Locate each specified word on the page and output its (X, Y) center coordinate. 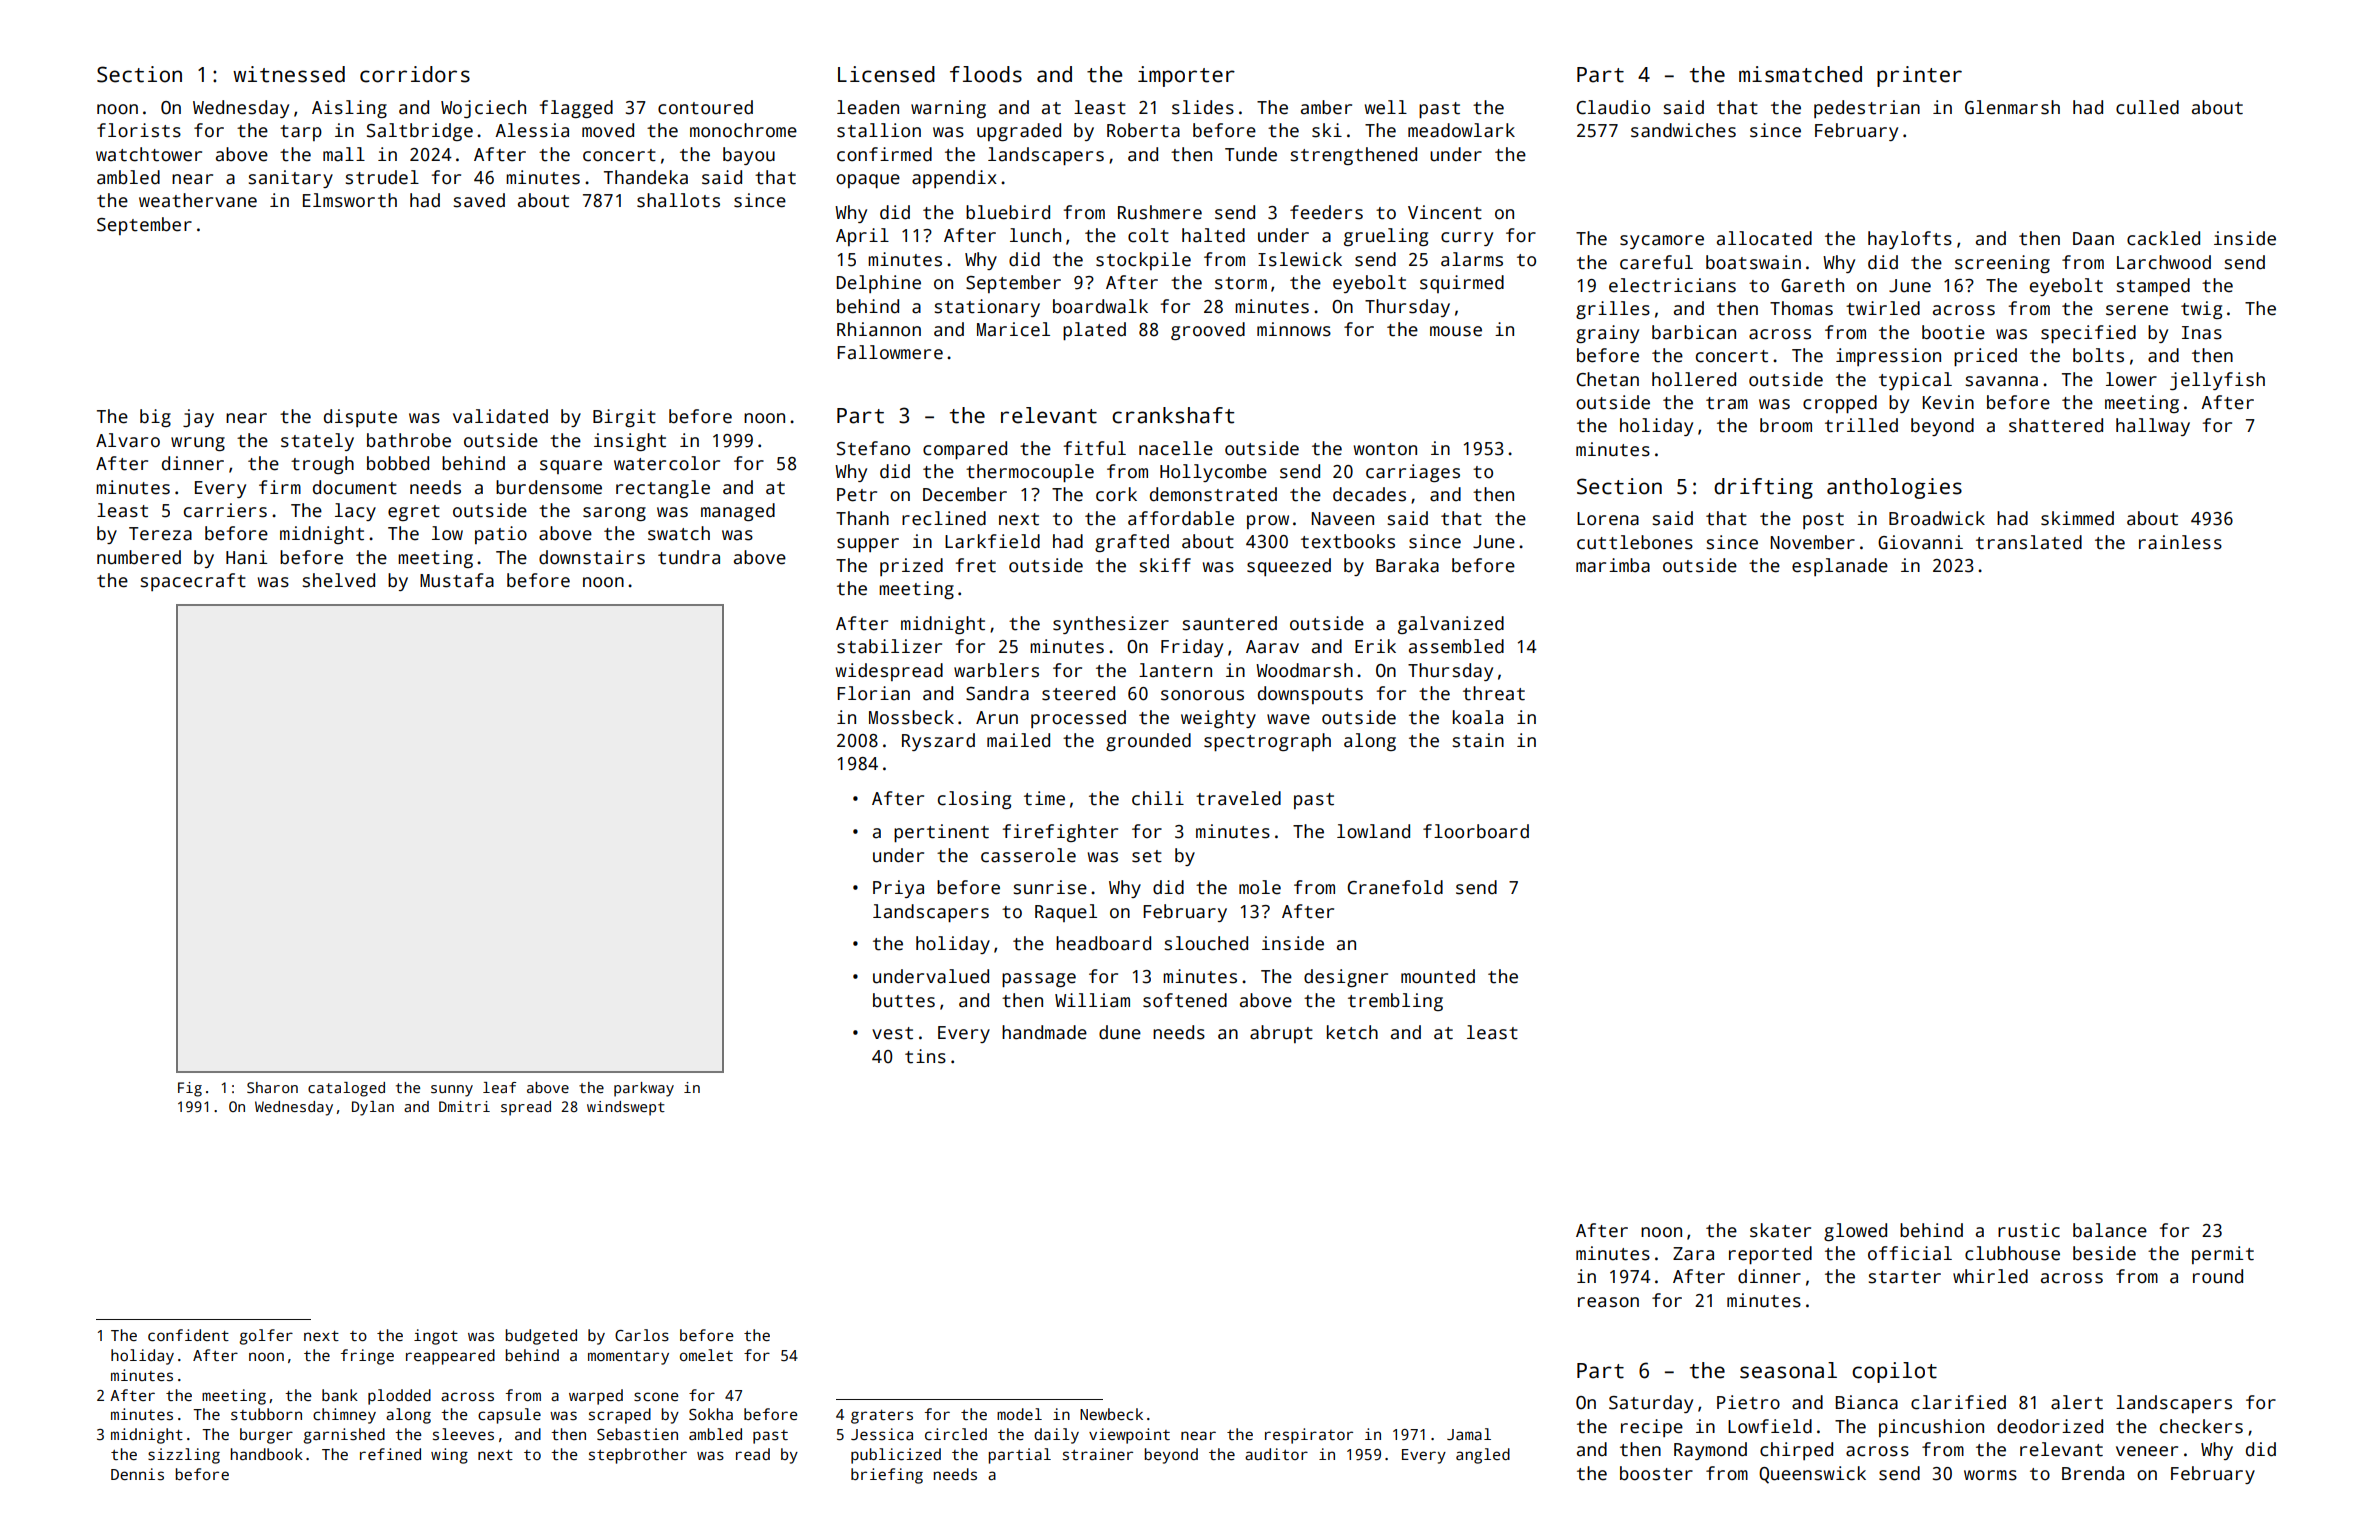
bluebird (1008, 212)
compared (965, 450)
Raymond (1710, 1451)
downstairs (592, 557)
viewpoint (1129, 1436)
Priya (898, 889)
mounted (1438, 976)
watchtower (149, 154)
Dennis (137, 1474)
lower (2131, 379)
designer (1346, 978)
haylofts (1910, 240)
